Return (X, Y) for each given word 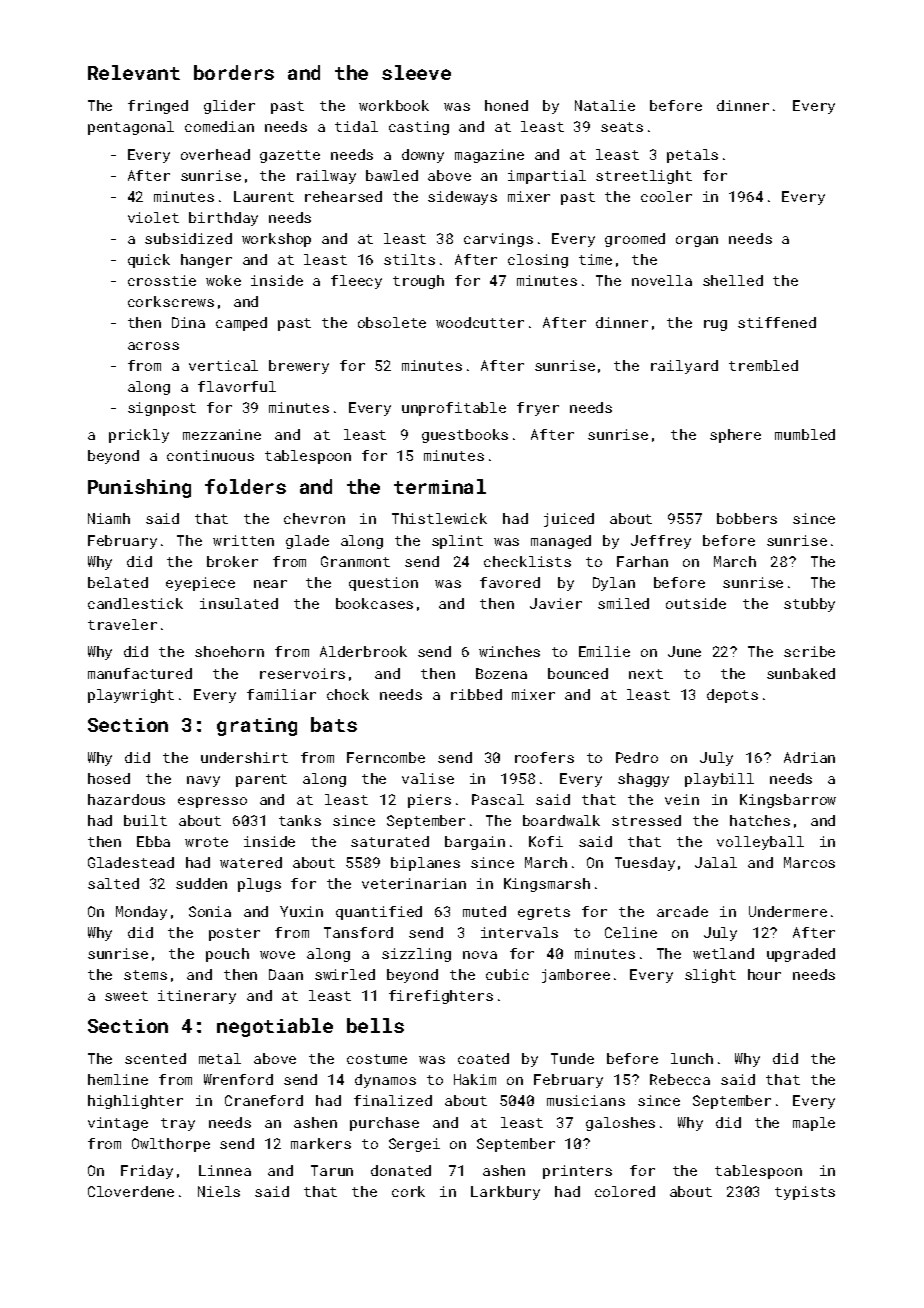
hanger (206, 261)
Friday (147, 1172)
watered (251, 862)
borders (234, 72)
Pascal (498, 799)
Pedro (637, 757)
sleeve (416, 72)
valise (428, 778)
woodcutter (480, 322)
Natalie (605, 105)
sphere (735, 436)
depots (732, 696)
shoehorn (229, 651)
